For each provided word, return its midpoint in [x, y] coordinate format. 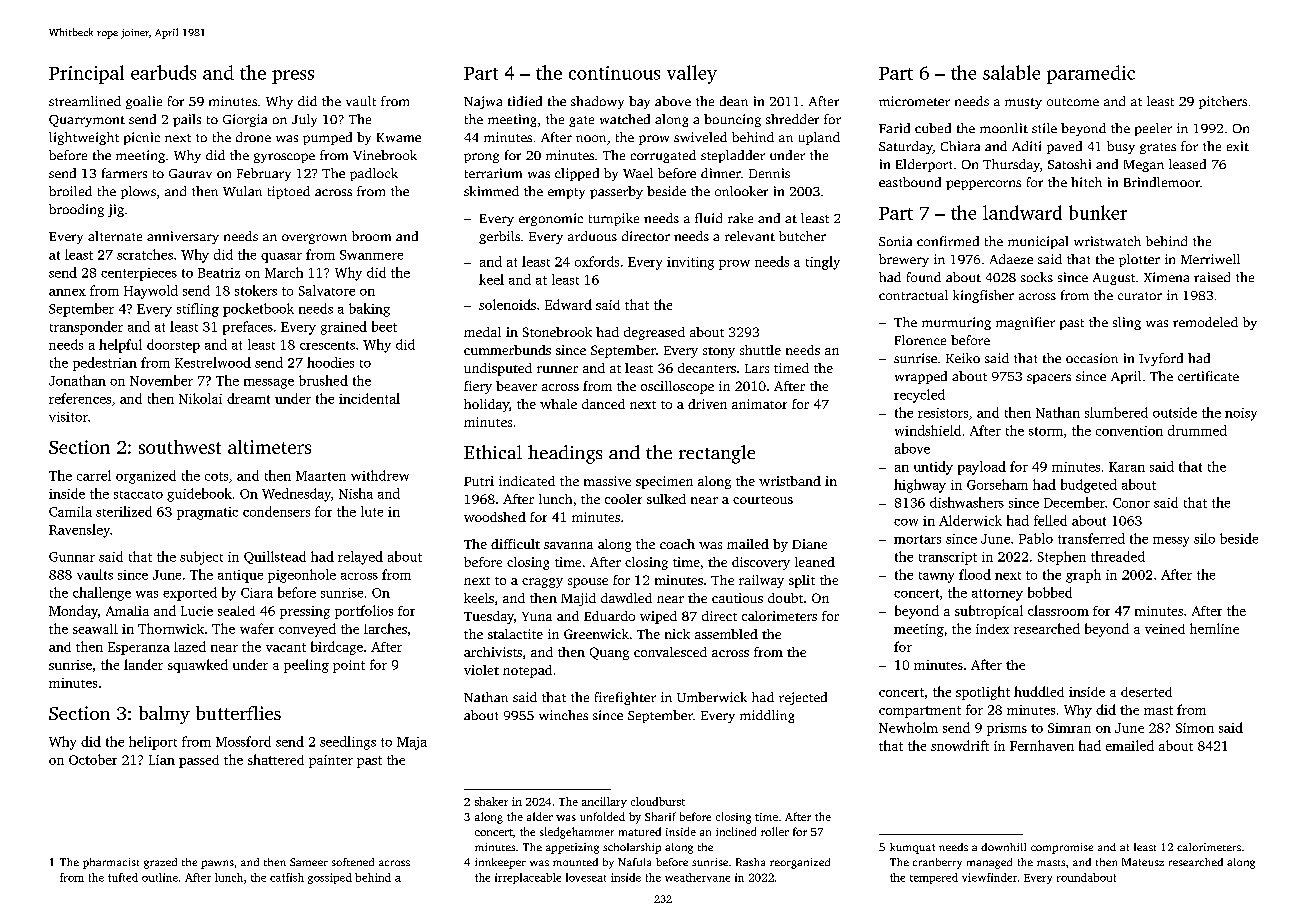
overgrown [314, 239]
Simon [1195, 728]
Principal [86, 74]
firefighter [625, 698]
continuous [614, 73]
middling [767, 716]
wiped [658, 617]
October [93, 759]
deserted [1146, 692]
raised [1212, 277]
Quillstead [275, 557]
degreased [654, 333]
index [992, 629]
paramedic [1091, 74]
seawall [95, 629]
